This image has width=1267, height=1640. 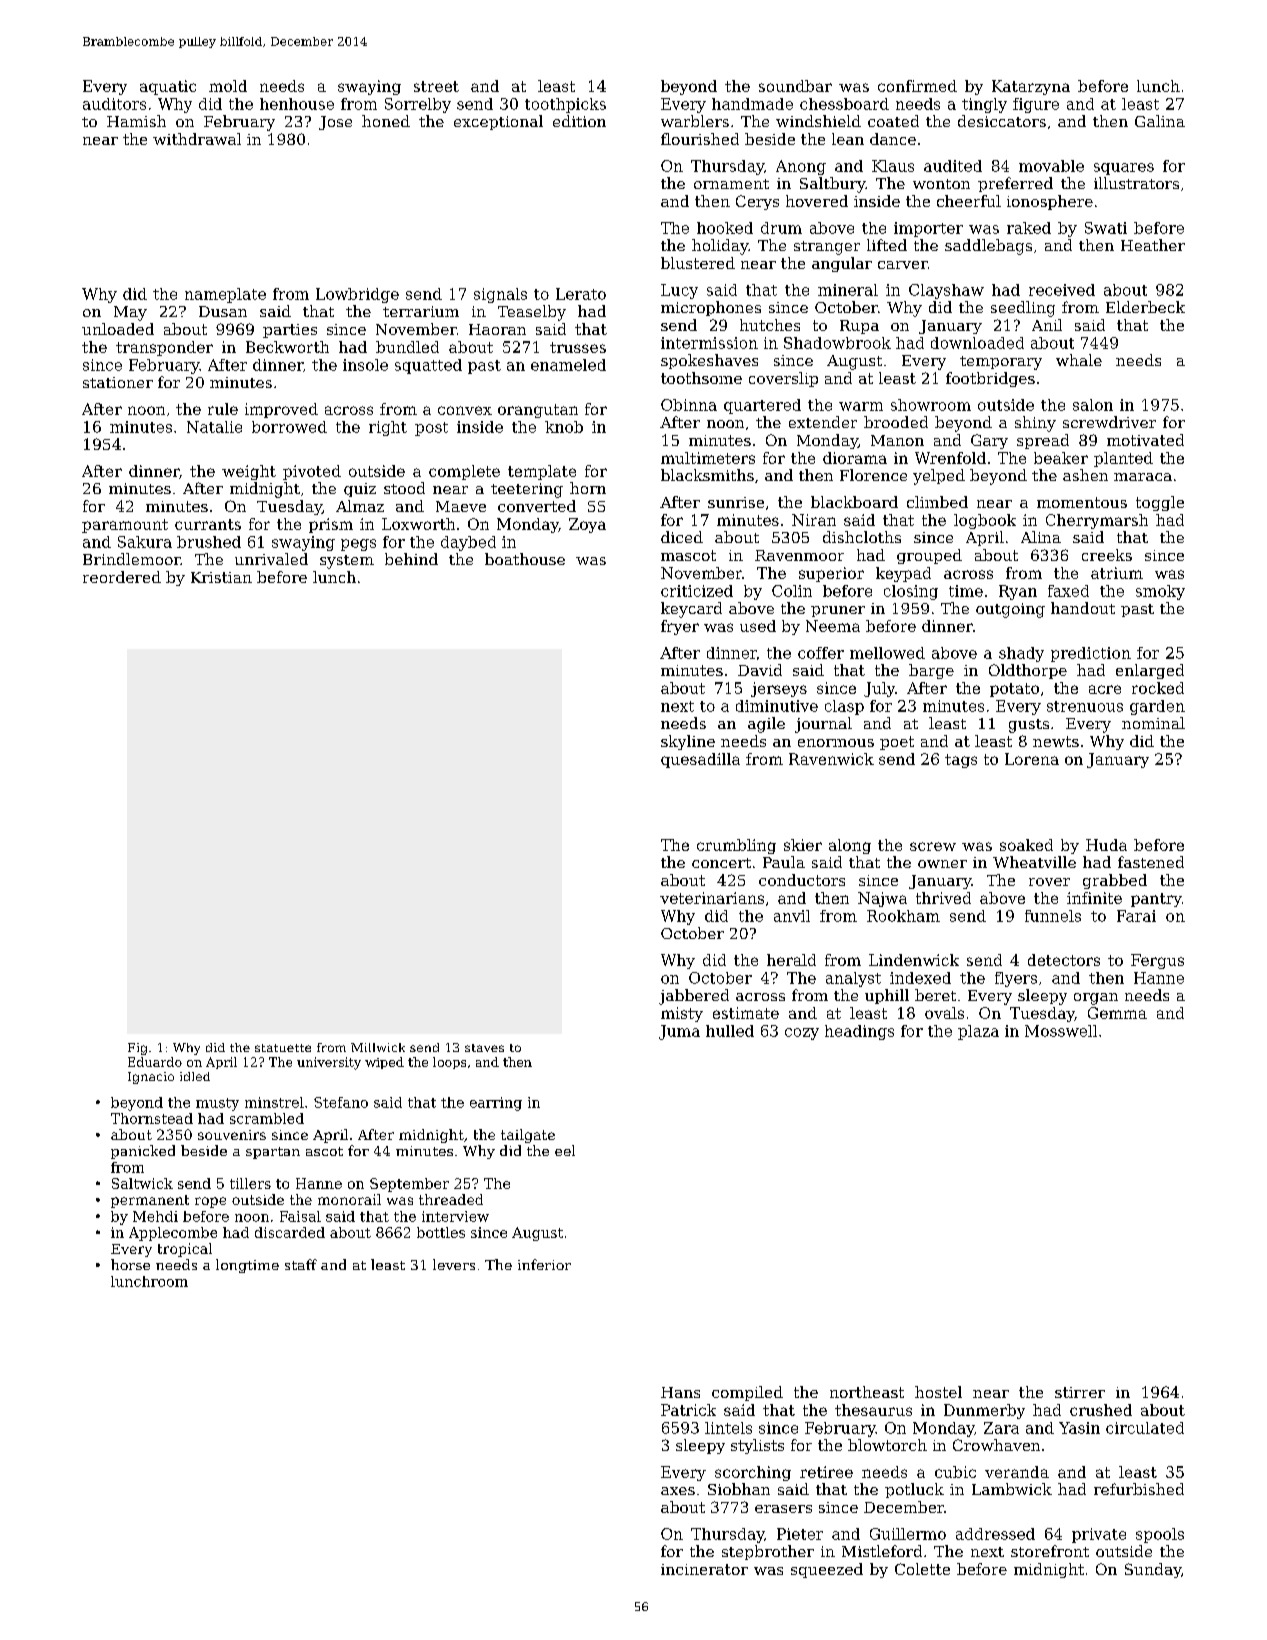 What do you see at coordinates (454, 1264) in the image?
I see `levers` at bounding box center [454, 1264].
